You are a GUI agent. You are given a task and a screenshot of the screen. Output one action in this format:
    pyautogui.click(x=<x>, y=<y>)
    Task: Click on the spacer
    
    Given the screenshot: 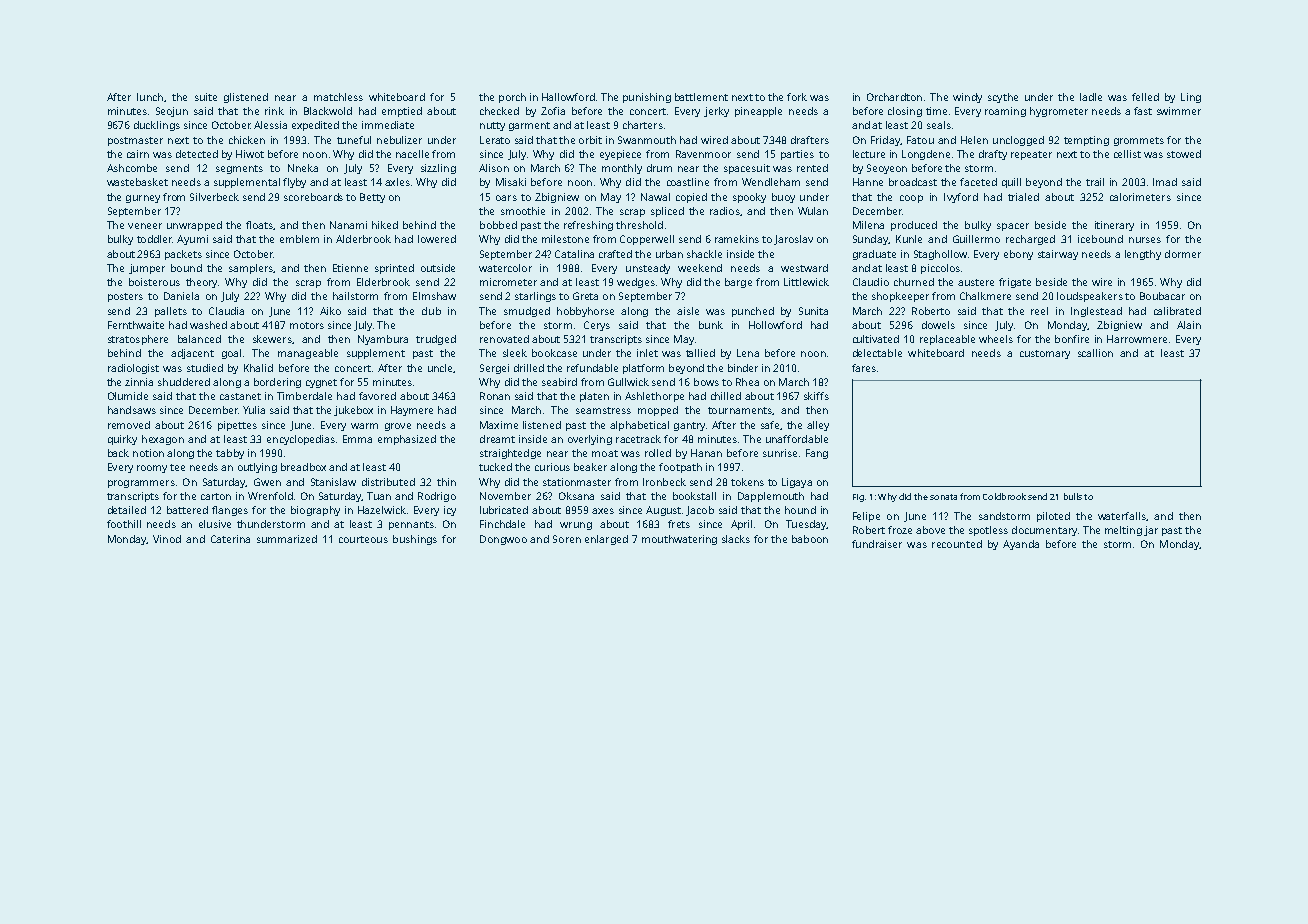 What is the action you would take?
    pyautogui.click(x=1013, y=227)
